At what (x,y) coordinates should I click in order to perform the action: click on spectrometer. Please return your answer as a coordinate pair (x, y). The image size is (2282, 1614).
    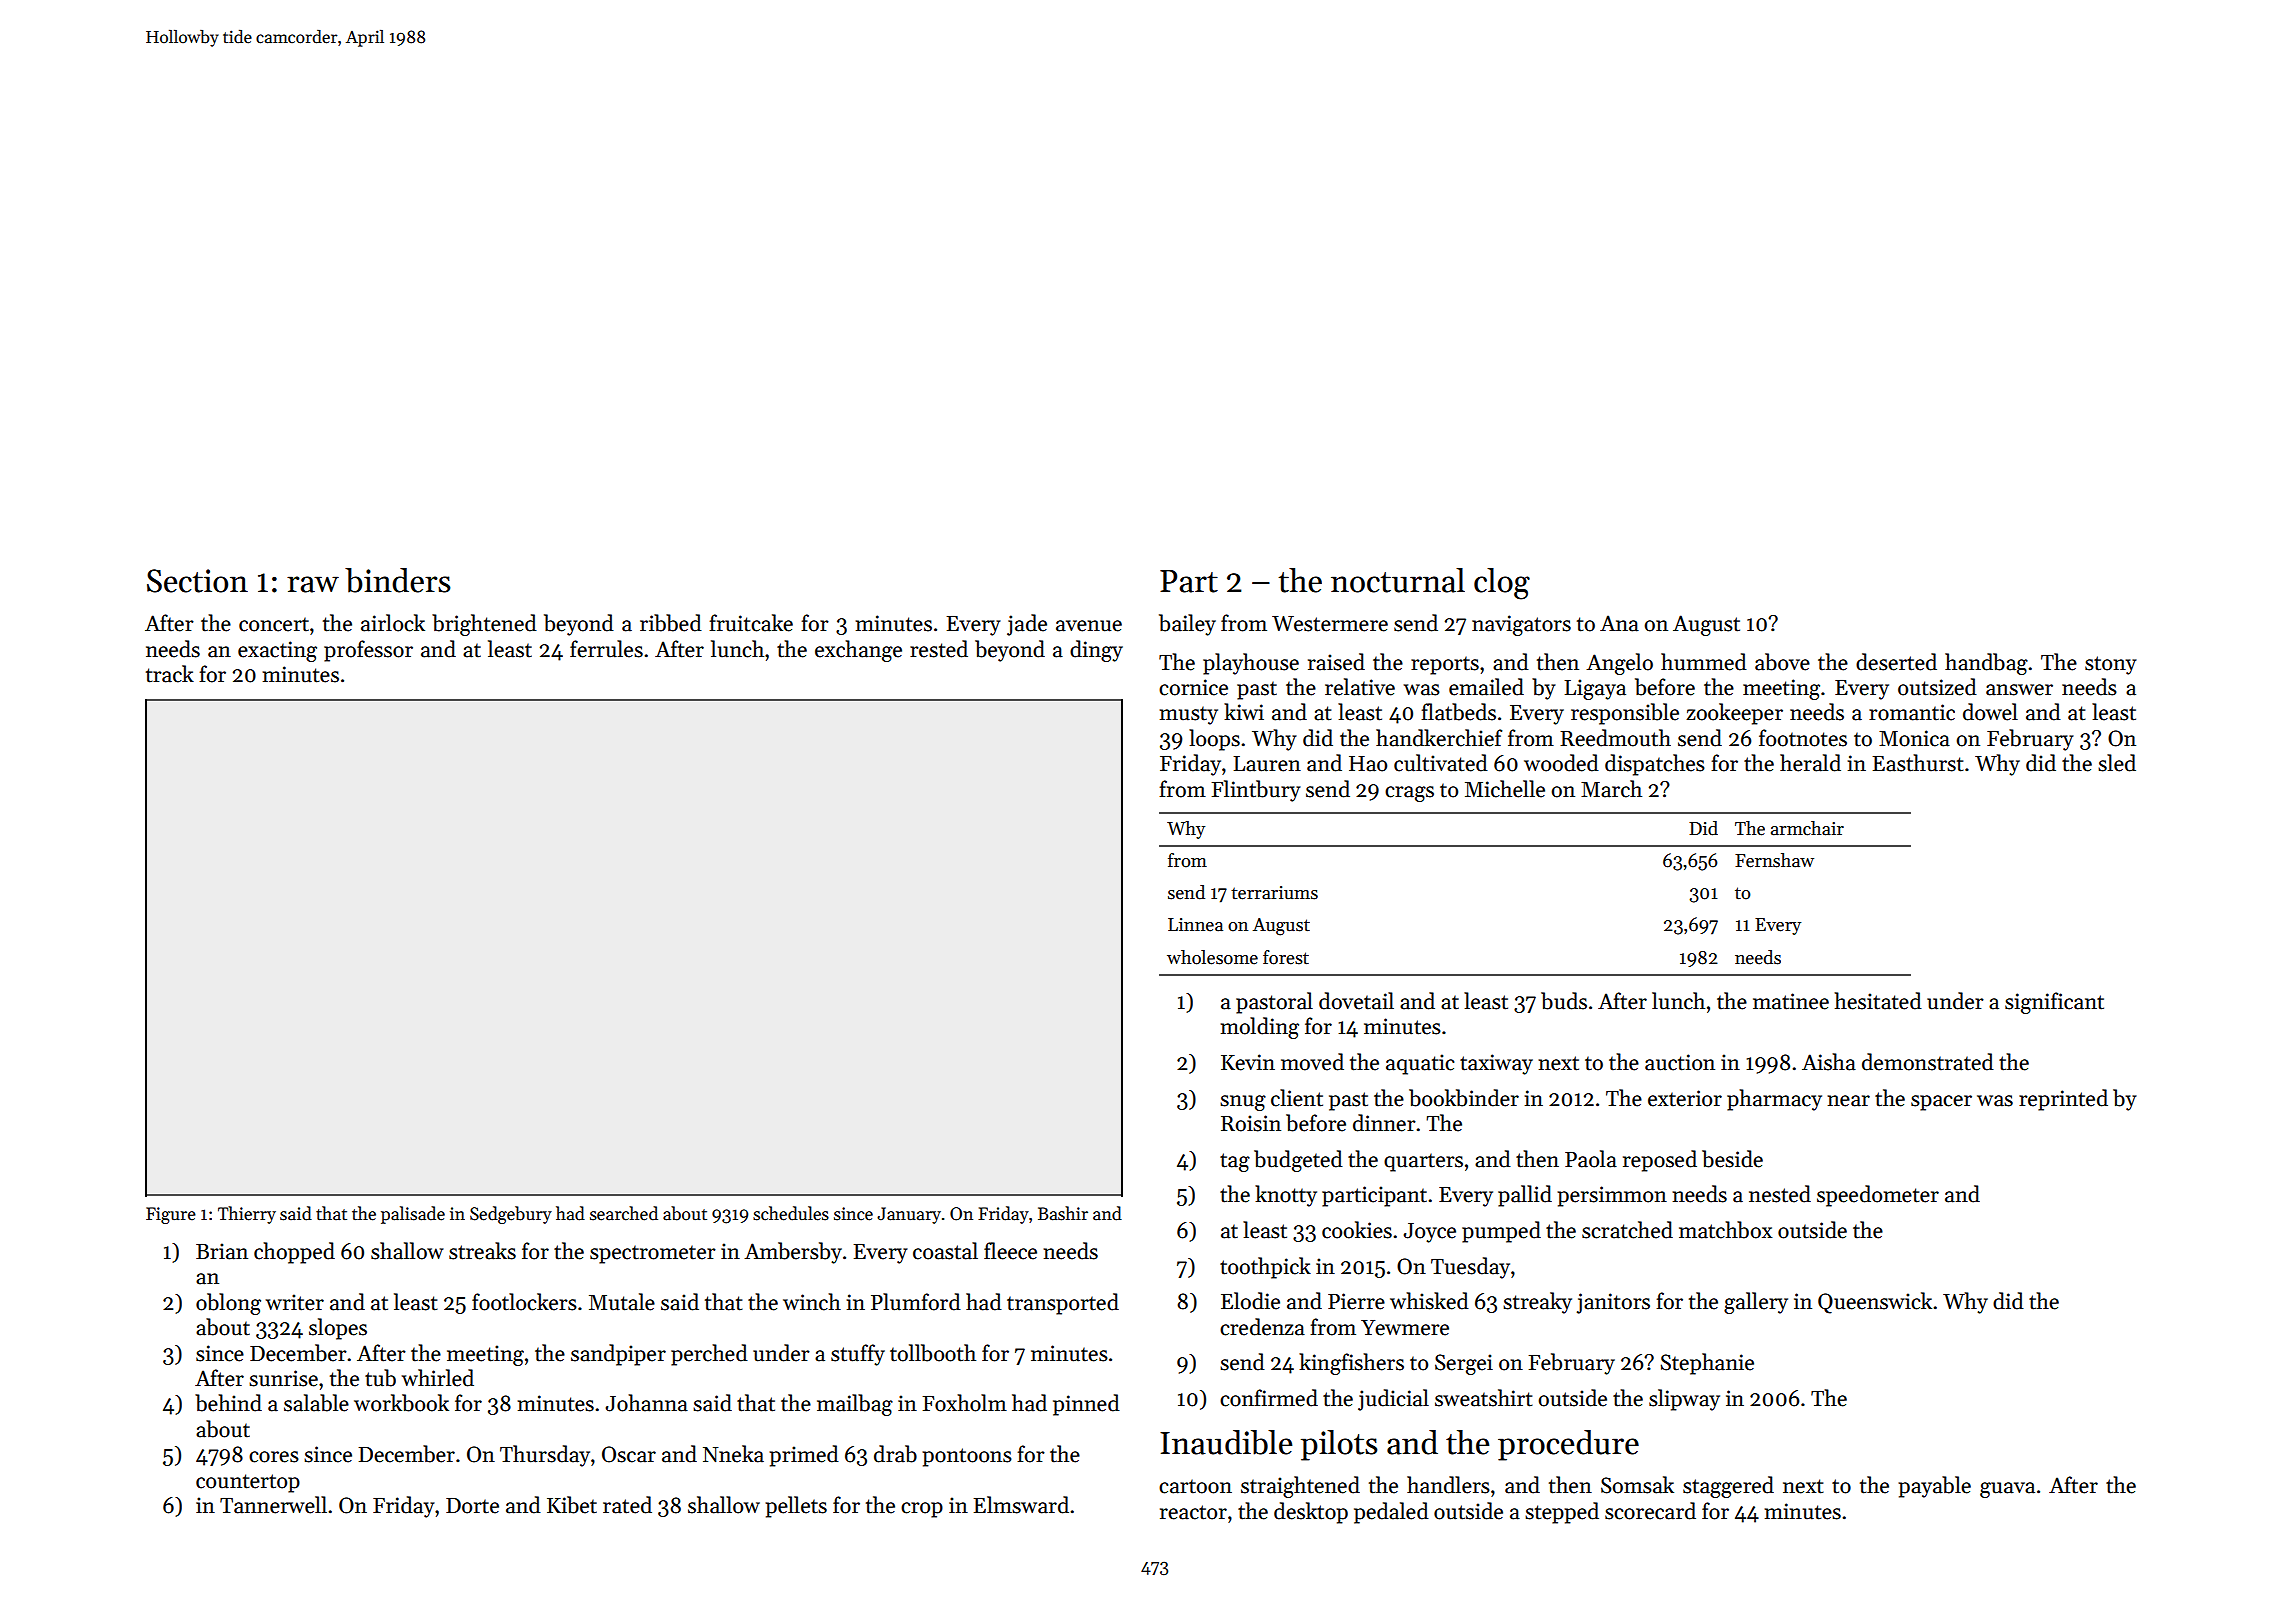
    Looking at the image, I should click on (653, 1254).
